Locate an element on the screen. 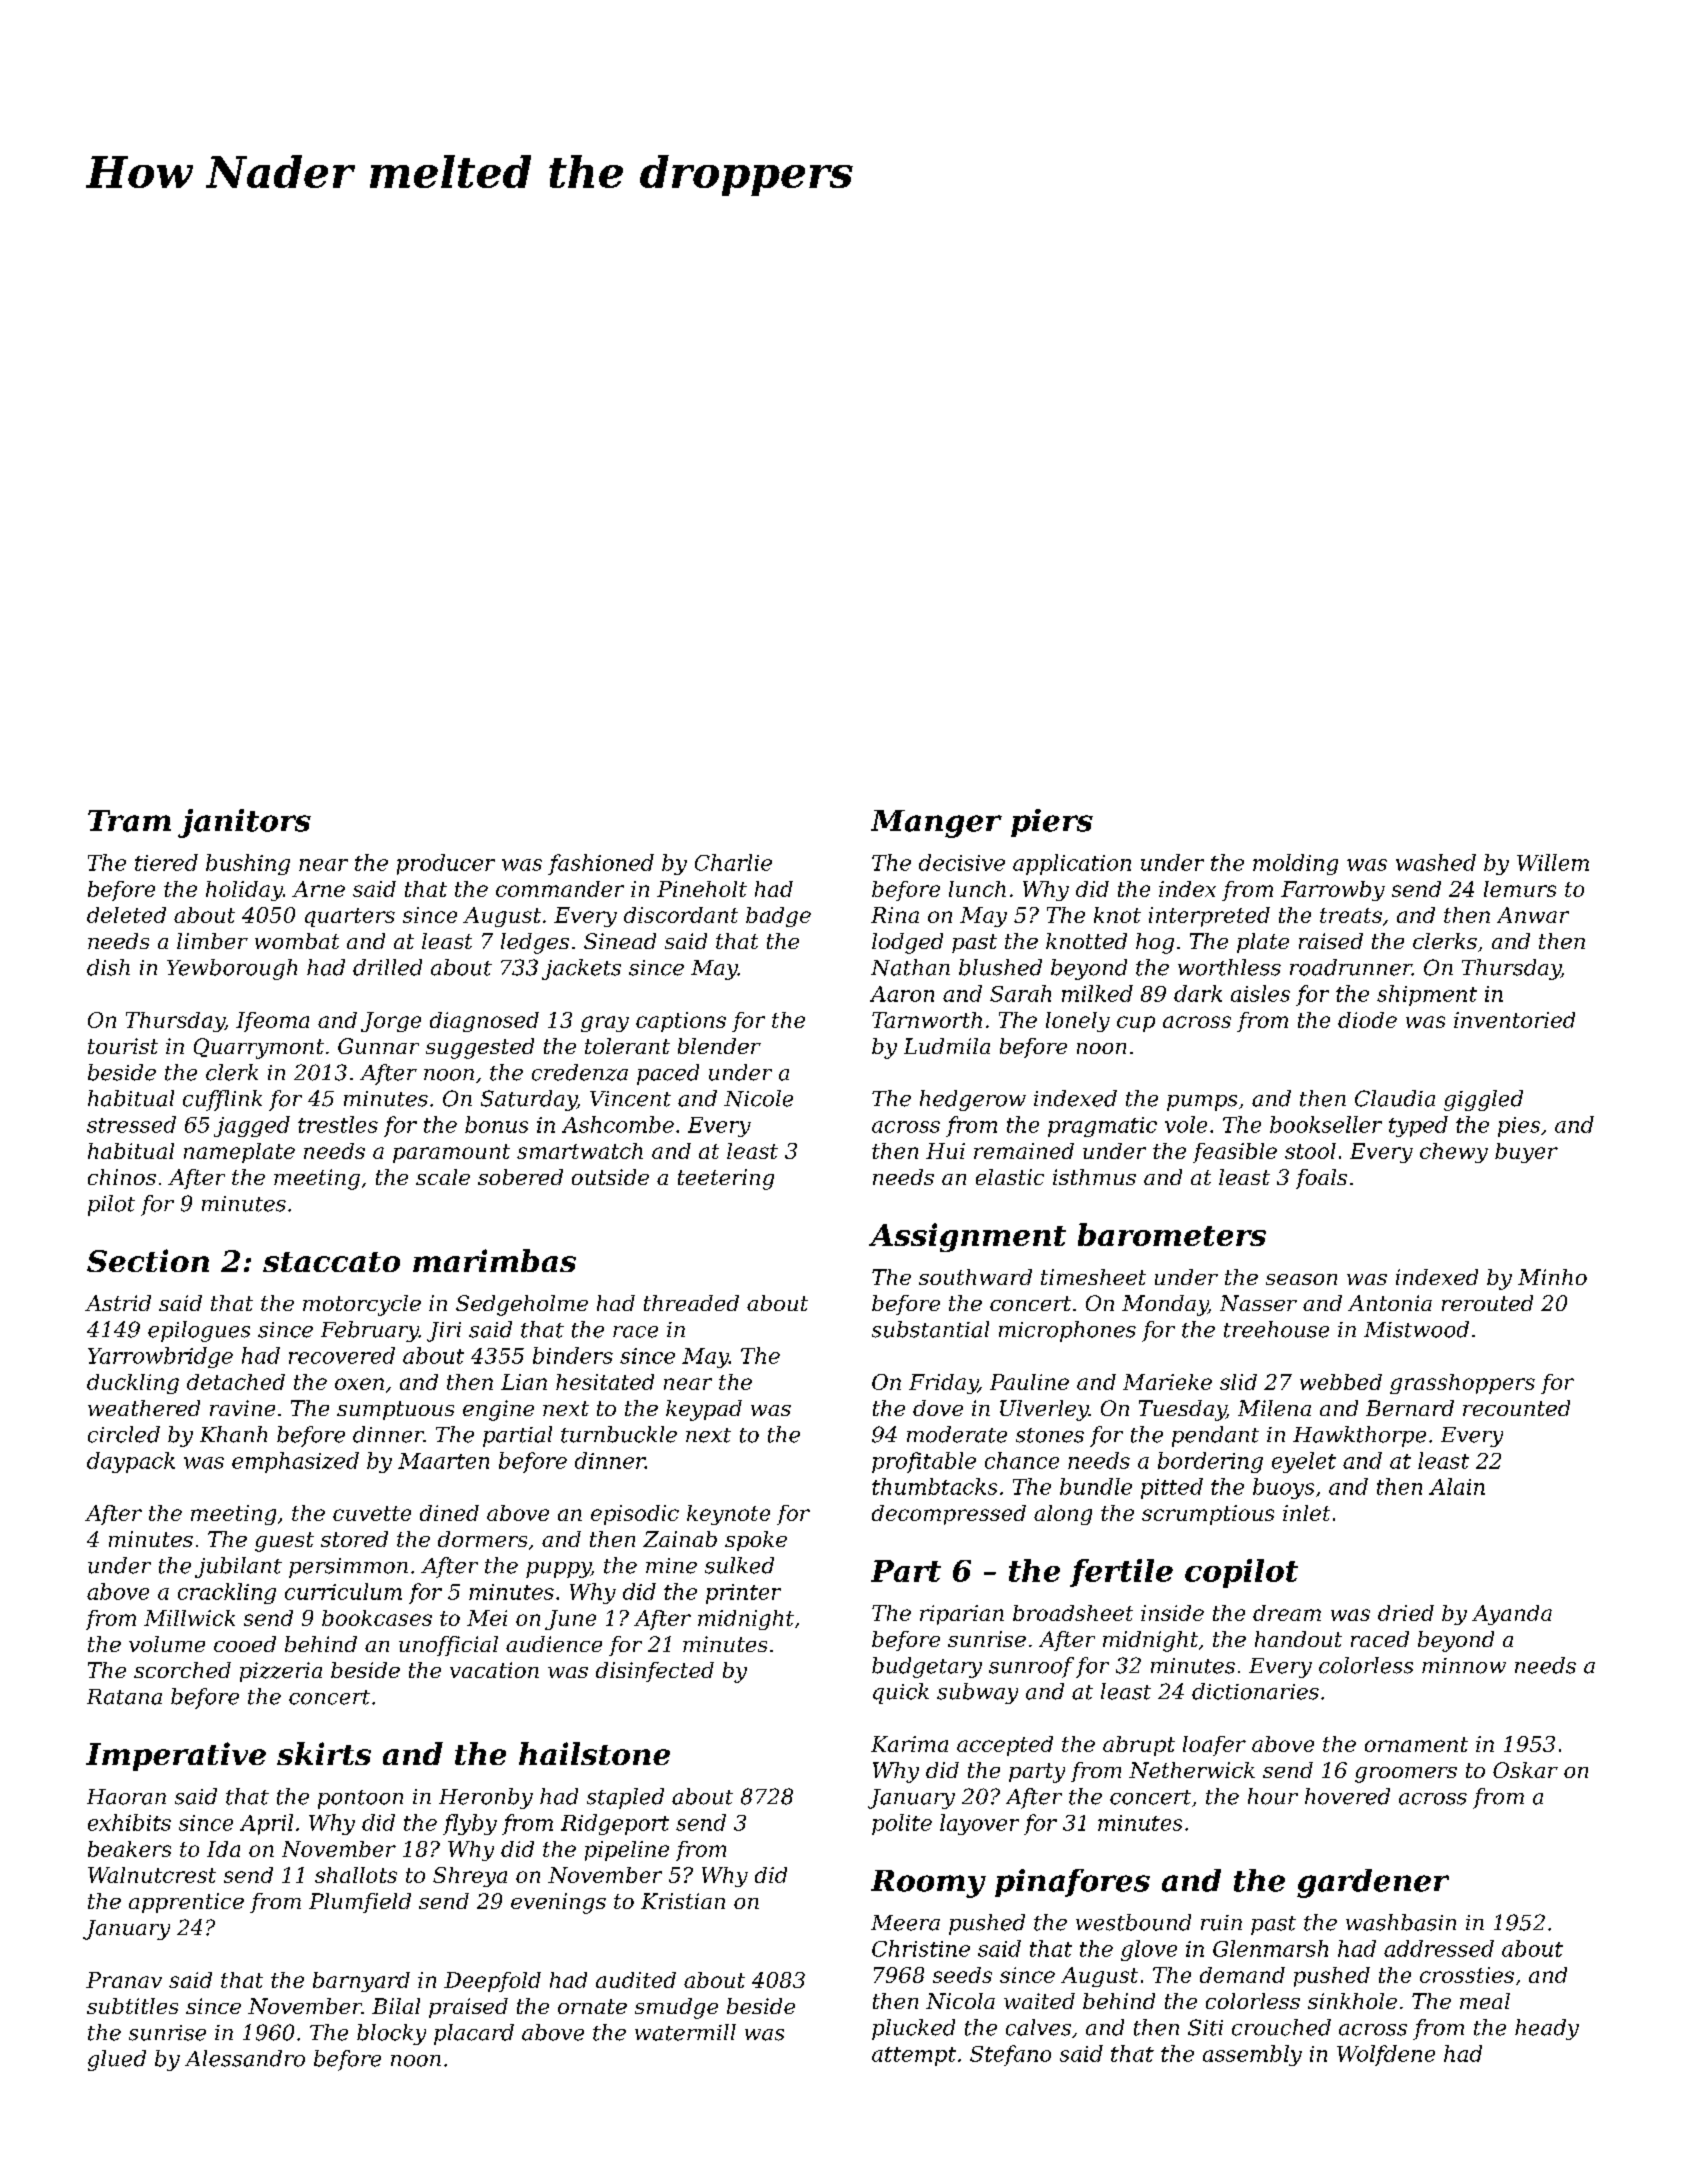  barnyard is located at coordinates (361, 1982).
